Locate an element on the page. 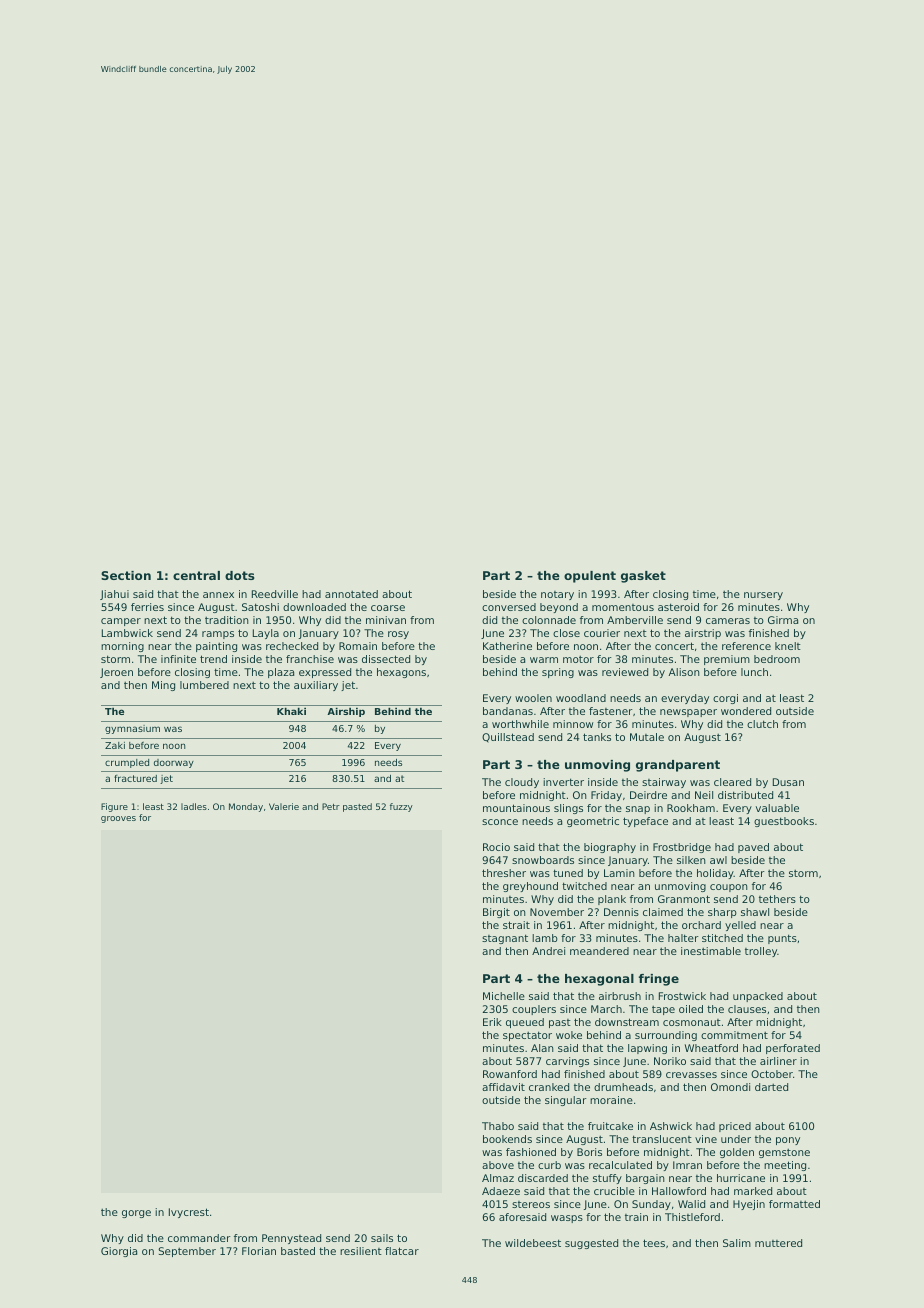 The height and width of the page is (1308, 924). grooves is located at coordinates (118, 819).
